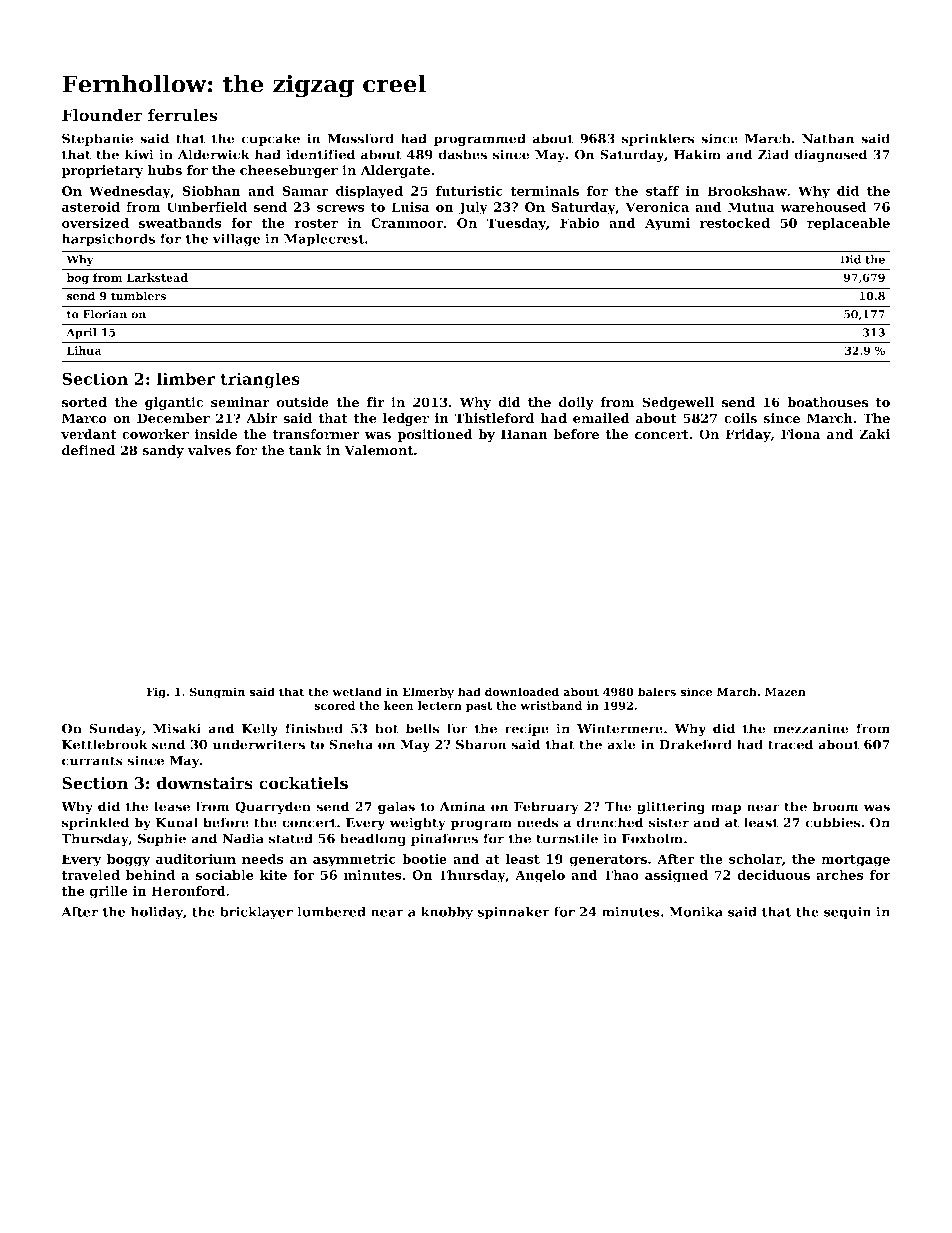 This image has width=952, height=1233. What do you see at coordinates (513, 913) in the image?
I see `spinnaker` at bounding box center [513, 913].
